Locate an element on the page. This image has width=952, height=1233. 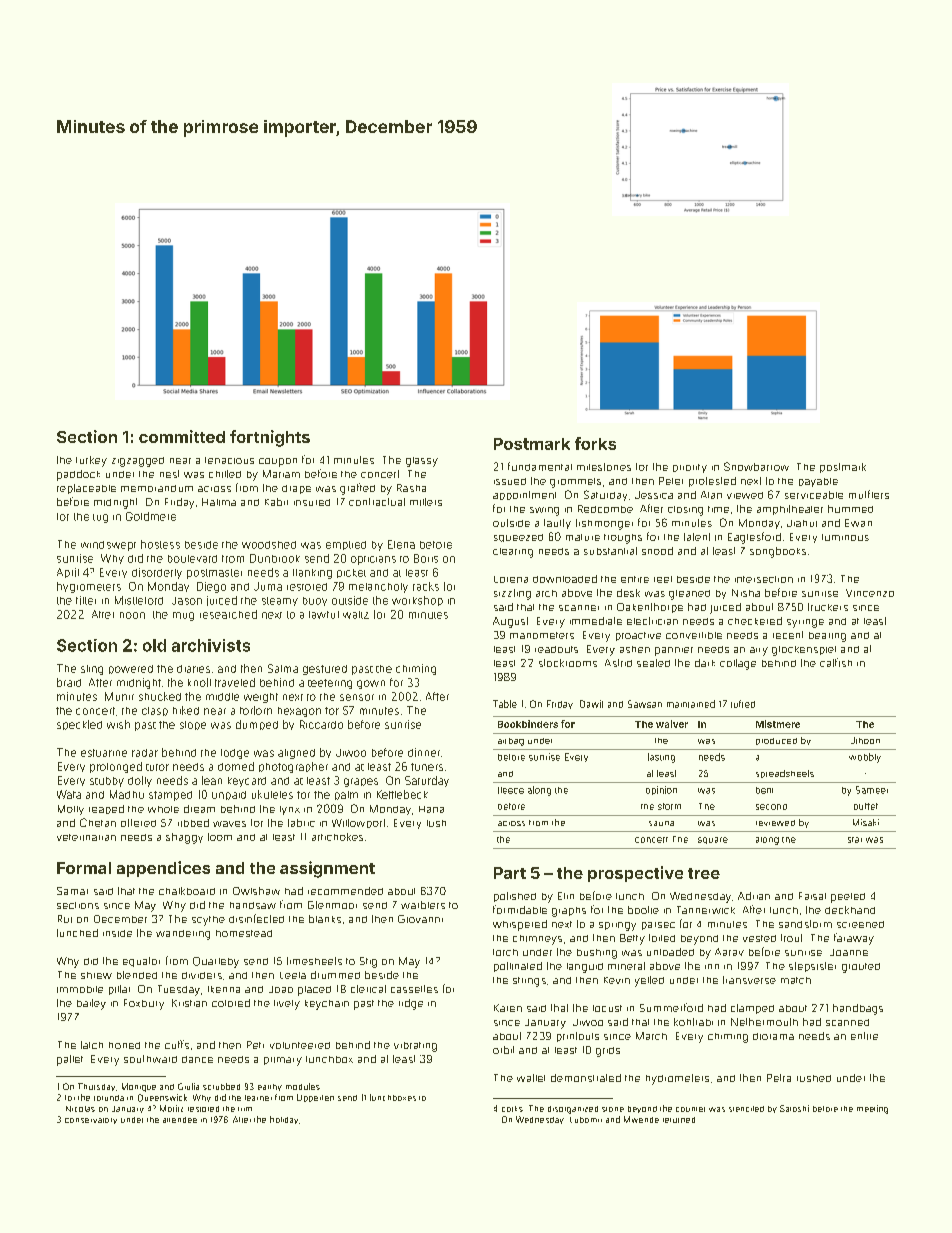
fortnights is located at coordinates (270, 438).
